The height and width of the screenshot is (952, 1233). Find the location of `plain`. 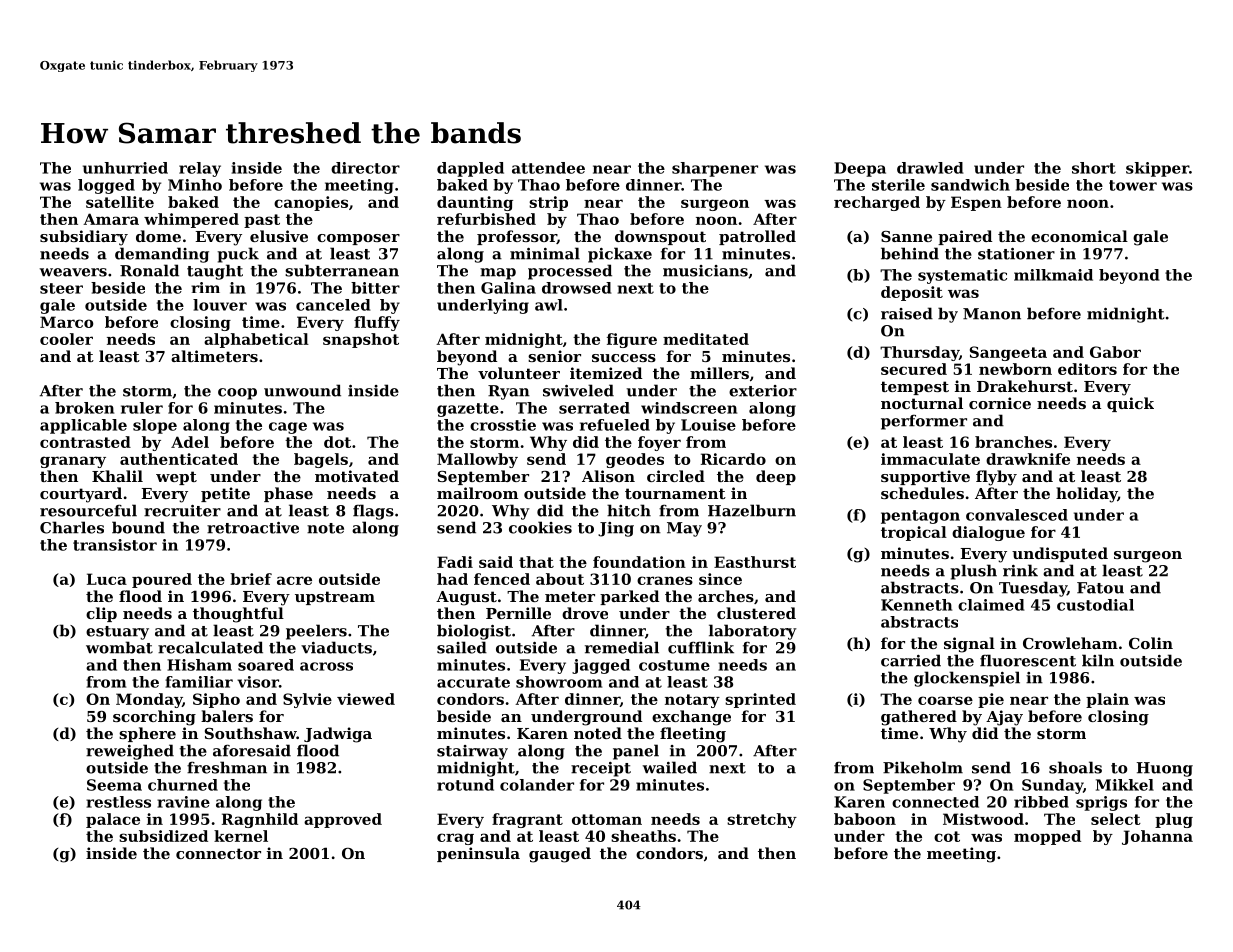

plain is located at coordinates (1107, 700).
